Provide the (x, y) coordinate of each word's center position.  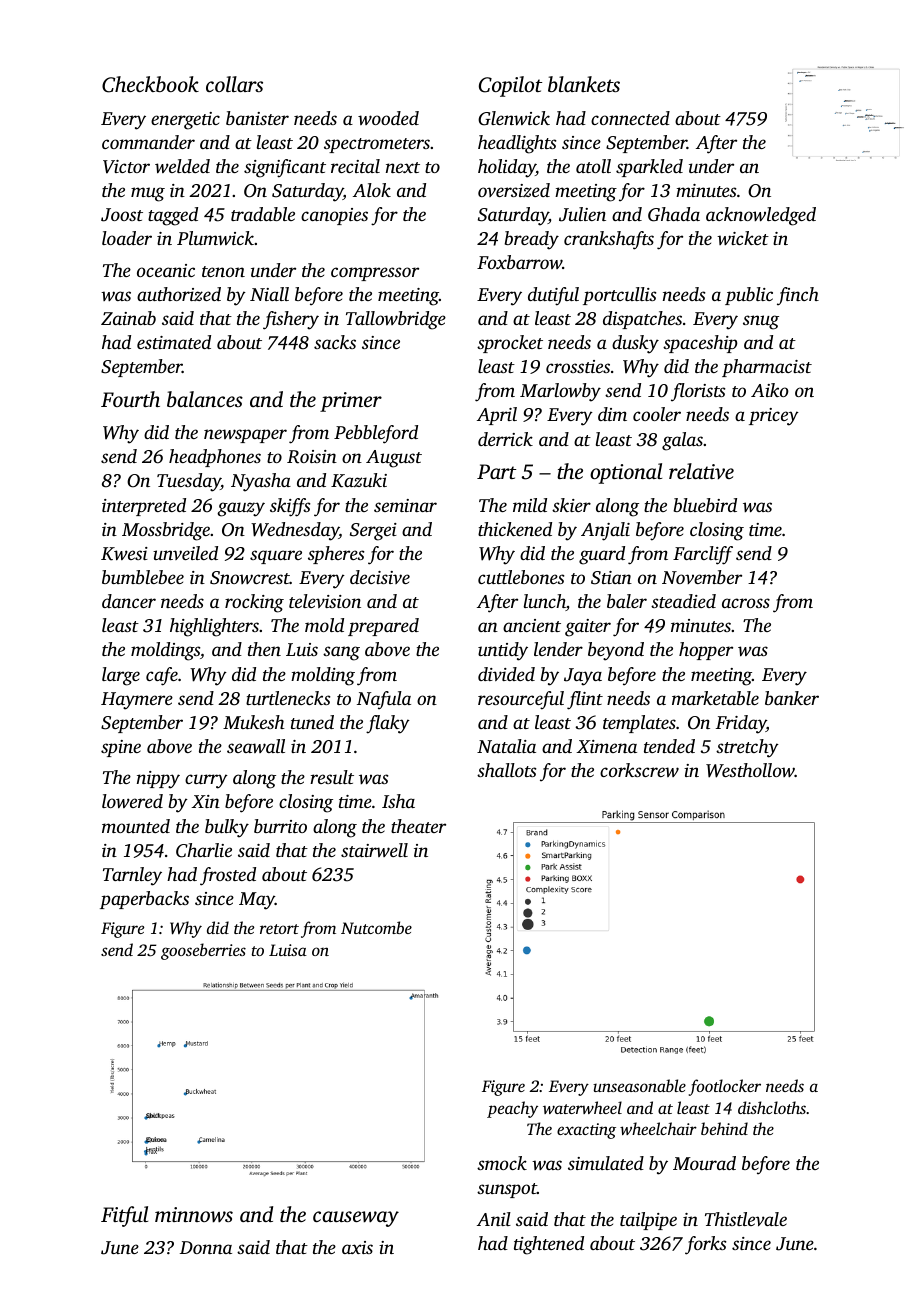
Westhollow (750, 770)
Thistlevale (746, 1219)
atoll (593, 166)
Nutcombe (376, 927)
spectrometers (377, 145)
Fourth (130, 399)
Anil (494, 1219)
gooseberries (203, 951)
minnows (194, 1215)
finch (798, 296)
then (264, 649)
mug (148, 194)
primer (351, 402)
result (332, 777)
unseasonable (639, 1085)
